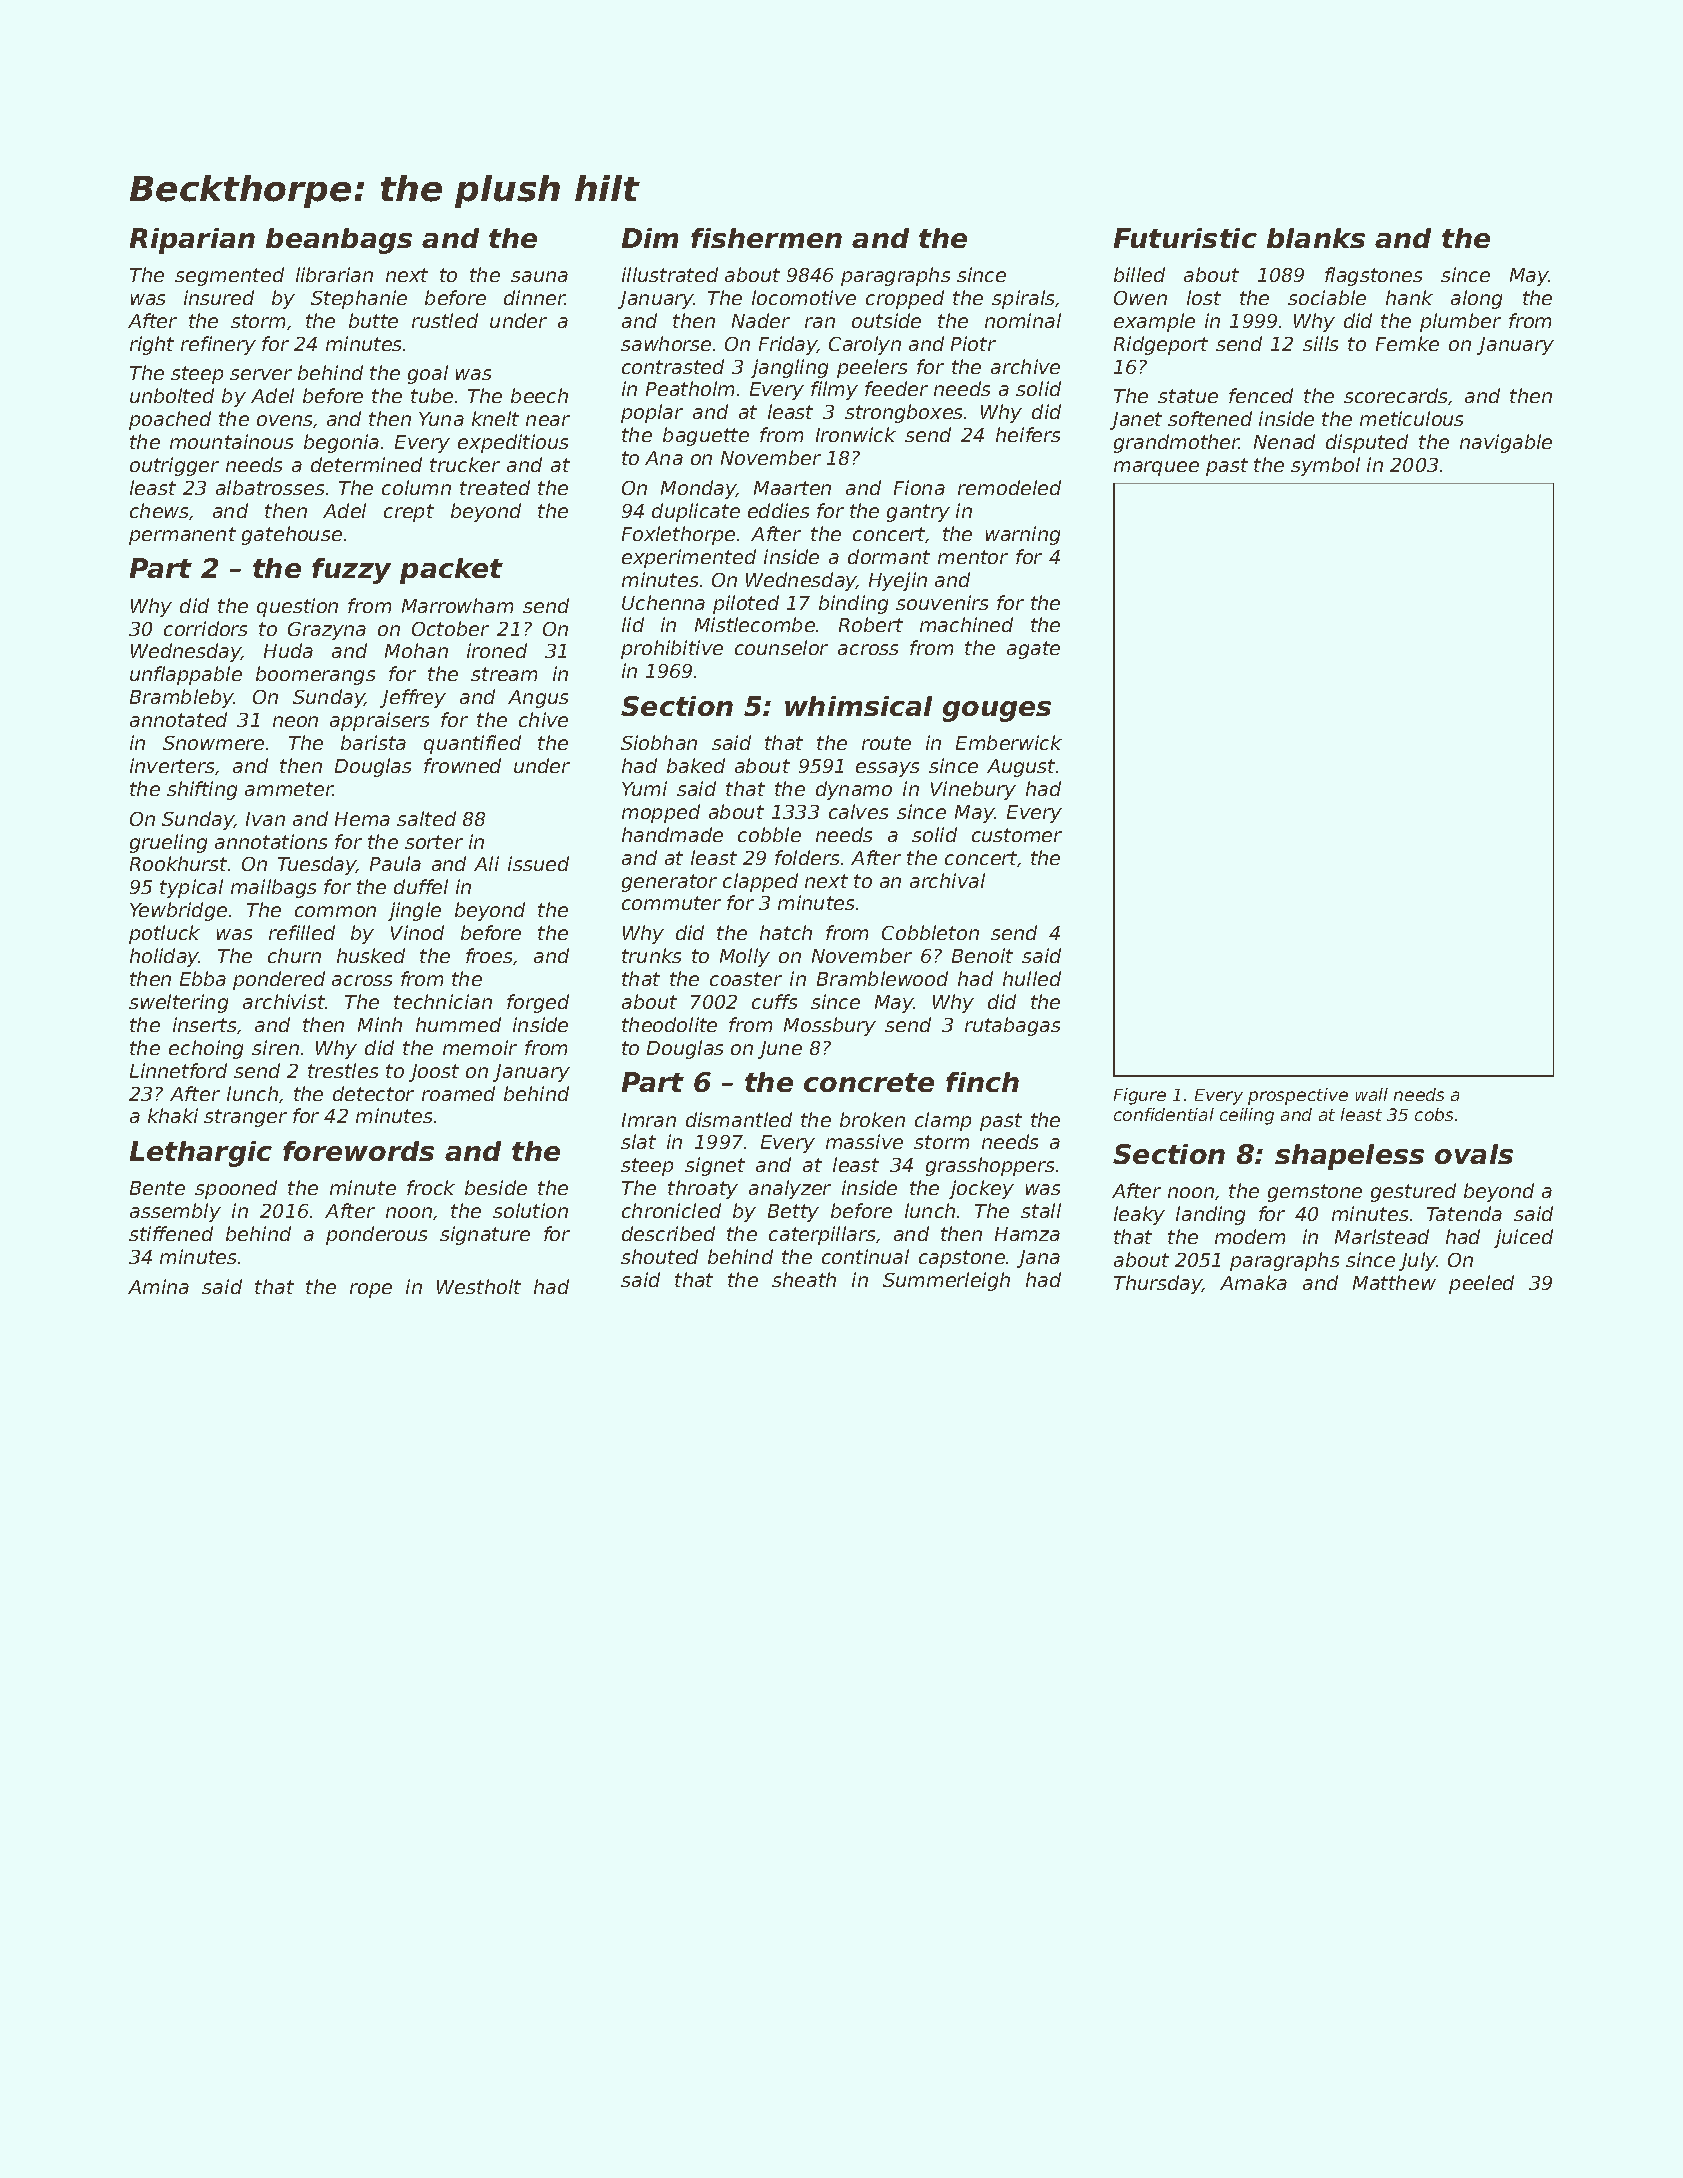  Describe the element at coordinates (780, 1050) in the screenshot. I see `June` at that location.
